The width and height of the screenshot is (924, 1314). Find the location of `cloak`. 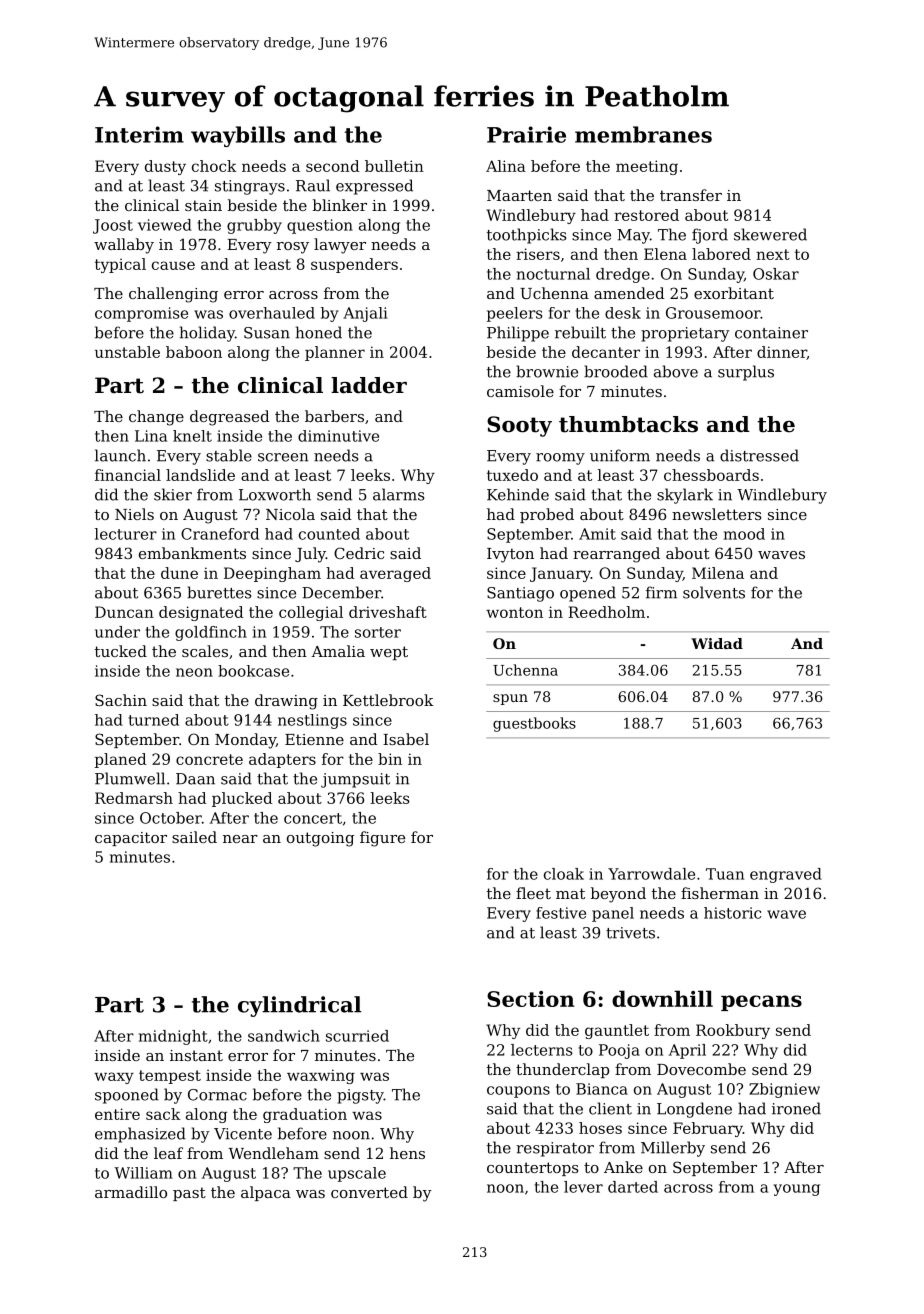

cloak is located at coordinates (564, 874).
